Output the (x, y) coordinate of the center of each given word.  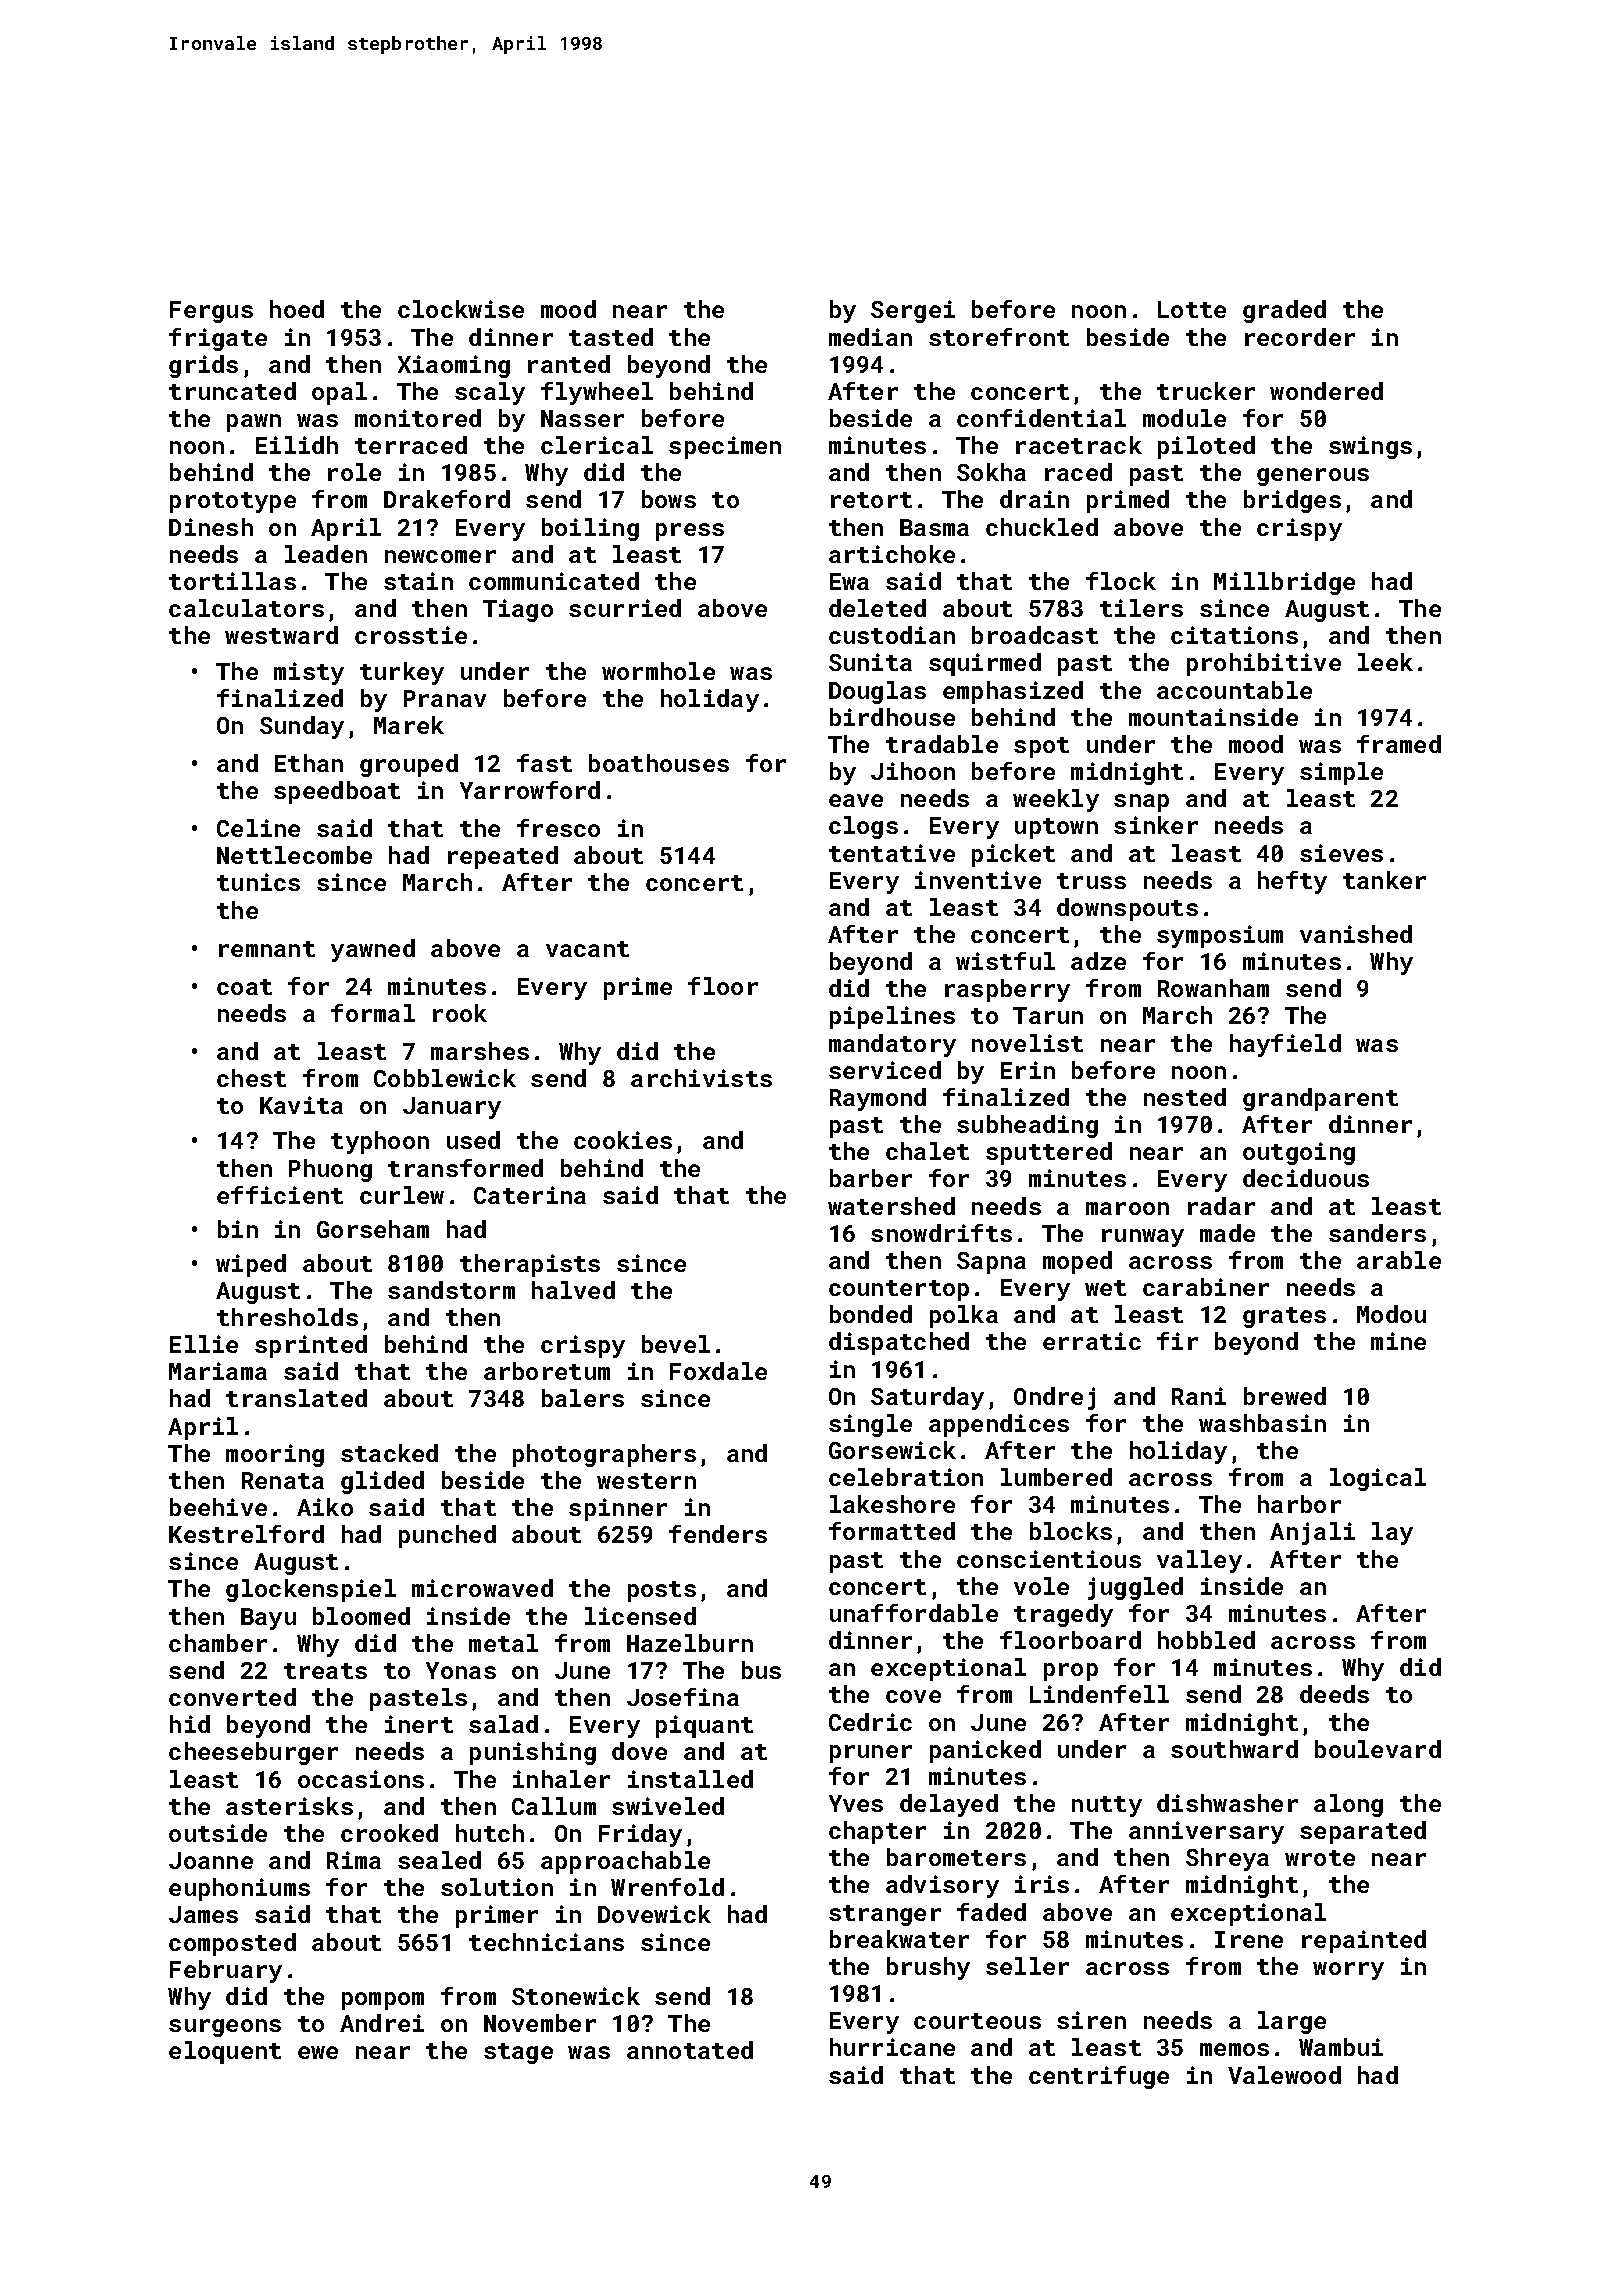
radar (1221, 1206)
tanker (1384, 880)
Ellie (204, 1344)
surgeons (225, 2028)
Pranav (445, 698)
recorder (1300, 337)
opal (339, 393)
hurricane (892, 2047)
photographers (604, 1455)
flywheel (597, 393)
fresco (558, 828)
